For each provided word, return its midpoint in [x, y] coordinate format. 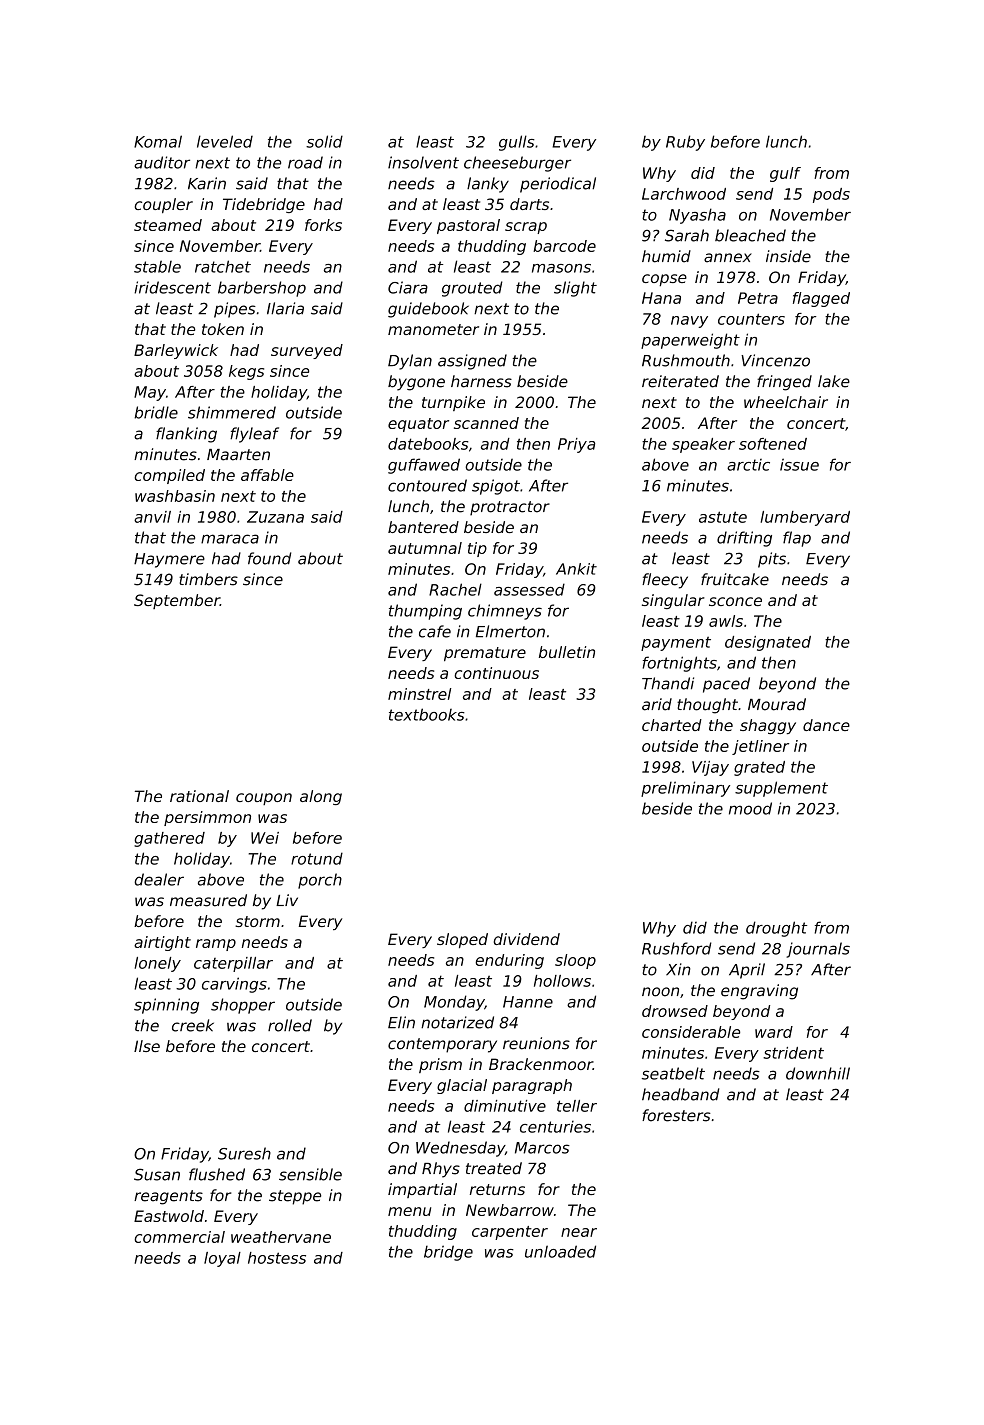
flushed [217, 1174]
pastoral [468, 226]
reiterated [680, 381]
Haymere [169, 560]
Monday [454, 1003]
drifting [744, 539]
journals [818, 950]
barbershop [262, 289]
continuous [496, 673]
